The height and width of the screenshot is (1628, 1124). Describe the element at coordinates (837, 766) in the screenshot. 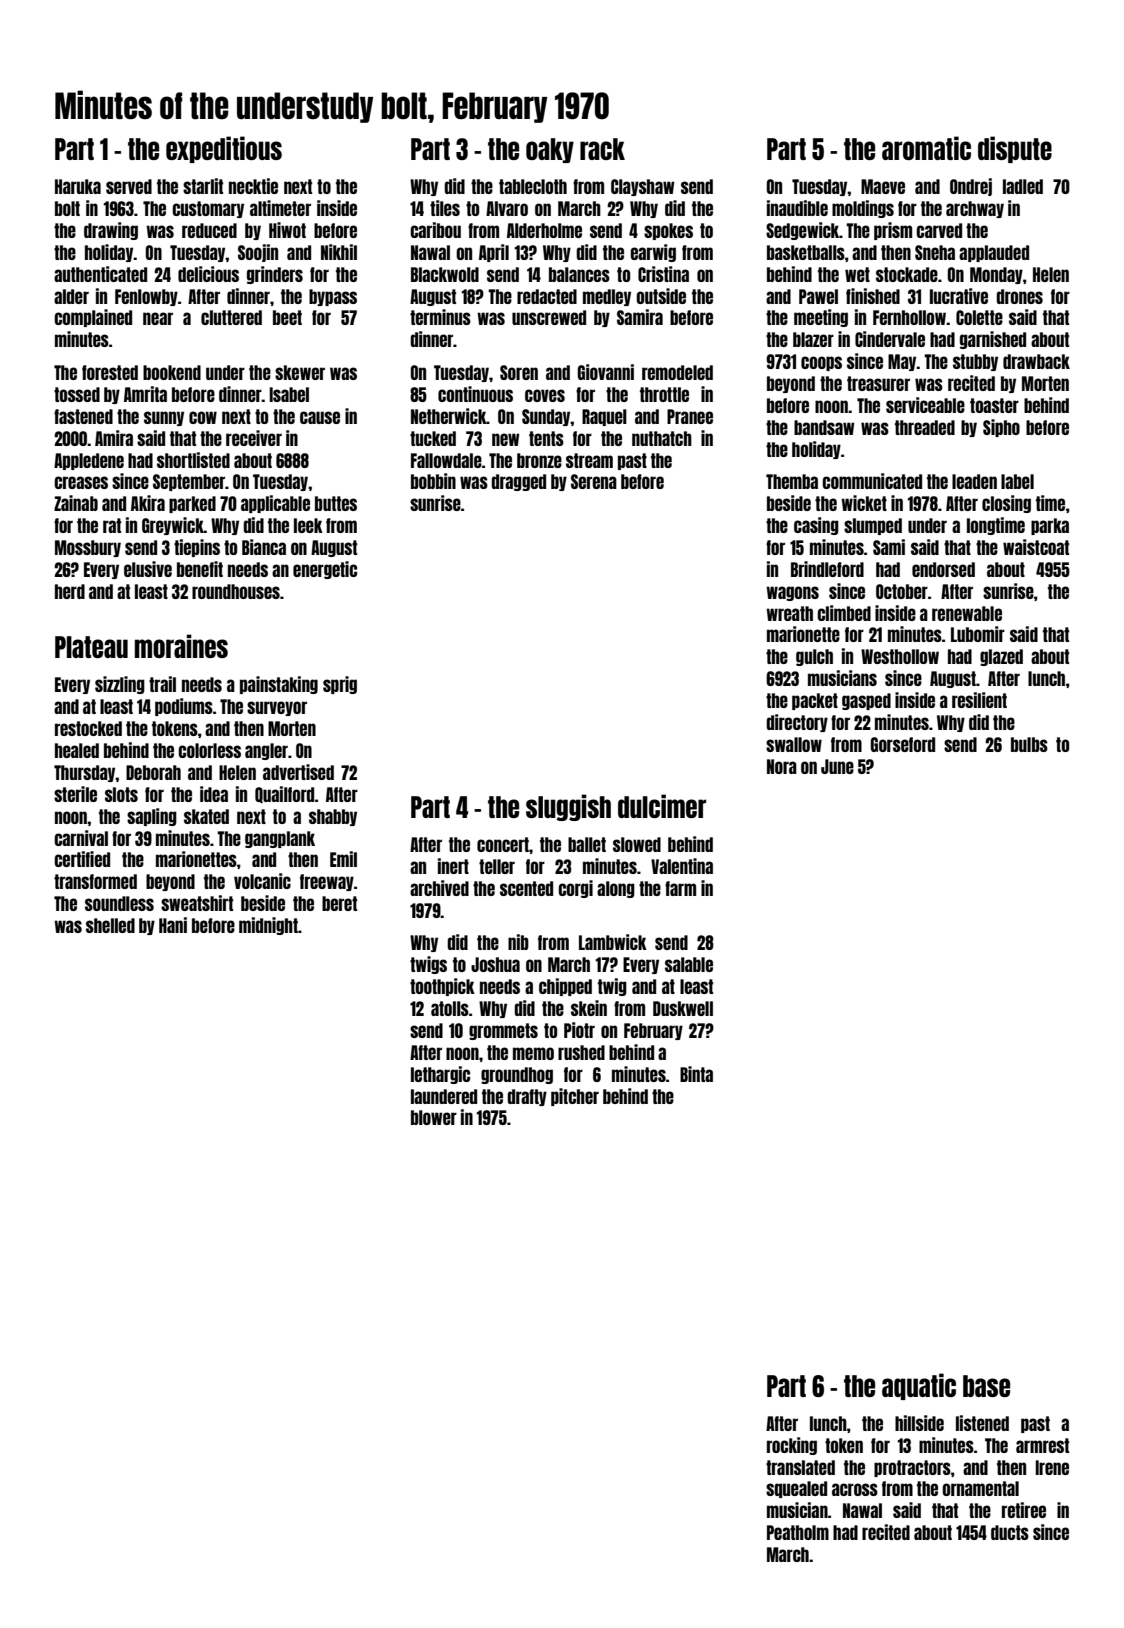

I see `June` at that location.
